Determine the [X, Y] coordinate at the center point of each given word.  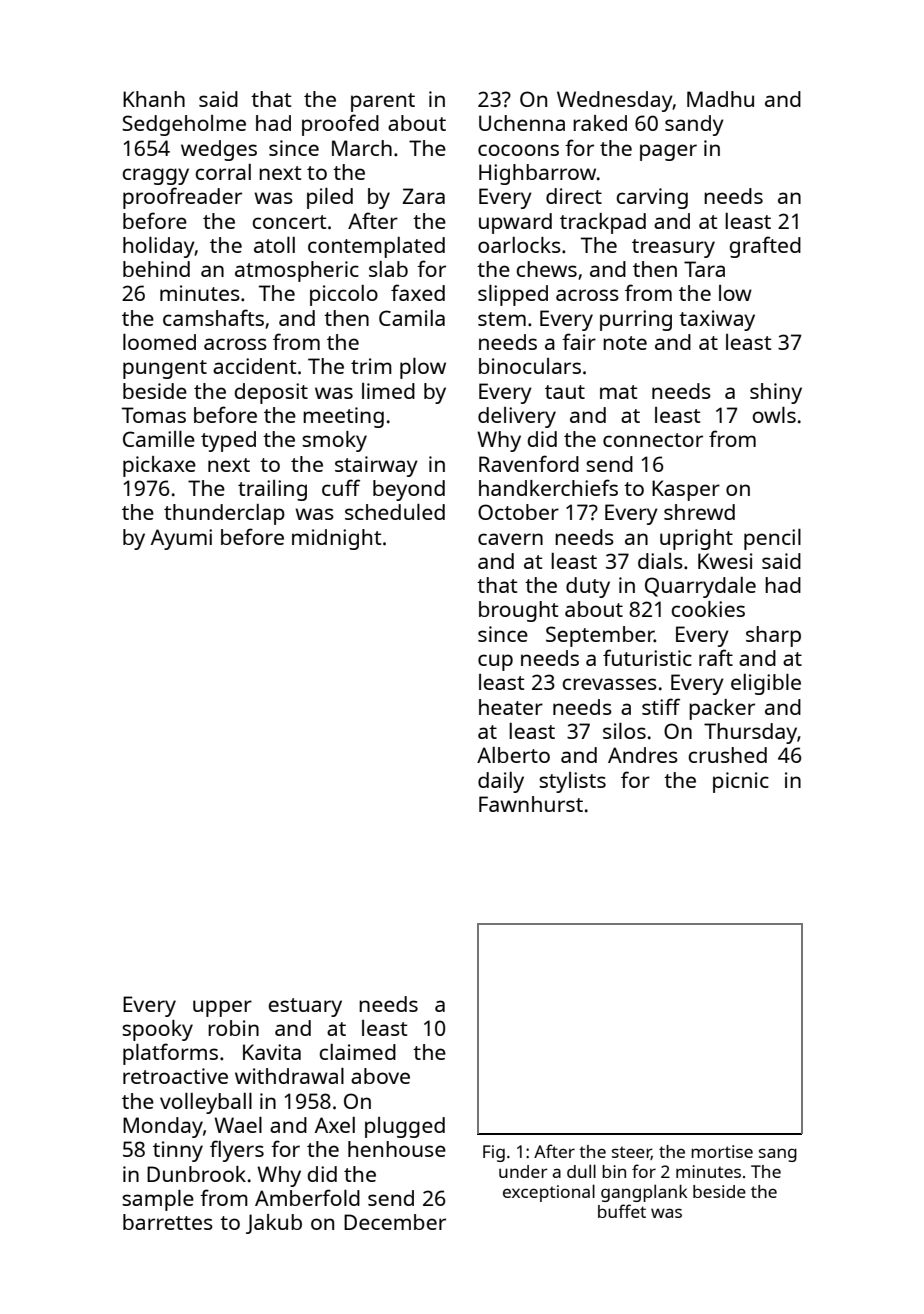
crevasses [610, 684]
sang [778, 1155]
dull [581, 1171]
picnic [741, 782]
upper [222, 1008]
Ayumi [181, 539]
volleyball [206, 1103]
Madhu [720, 99]
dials [660, 561]
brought [518, 611]
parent [383, 102]
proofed [340, 125]
